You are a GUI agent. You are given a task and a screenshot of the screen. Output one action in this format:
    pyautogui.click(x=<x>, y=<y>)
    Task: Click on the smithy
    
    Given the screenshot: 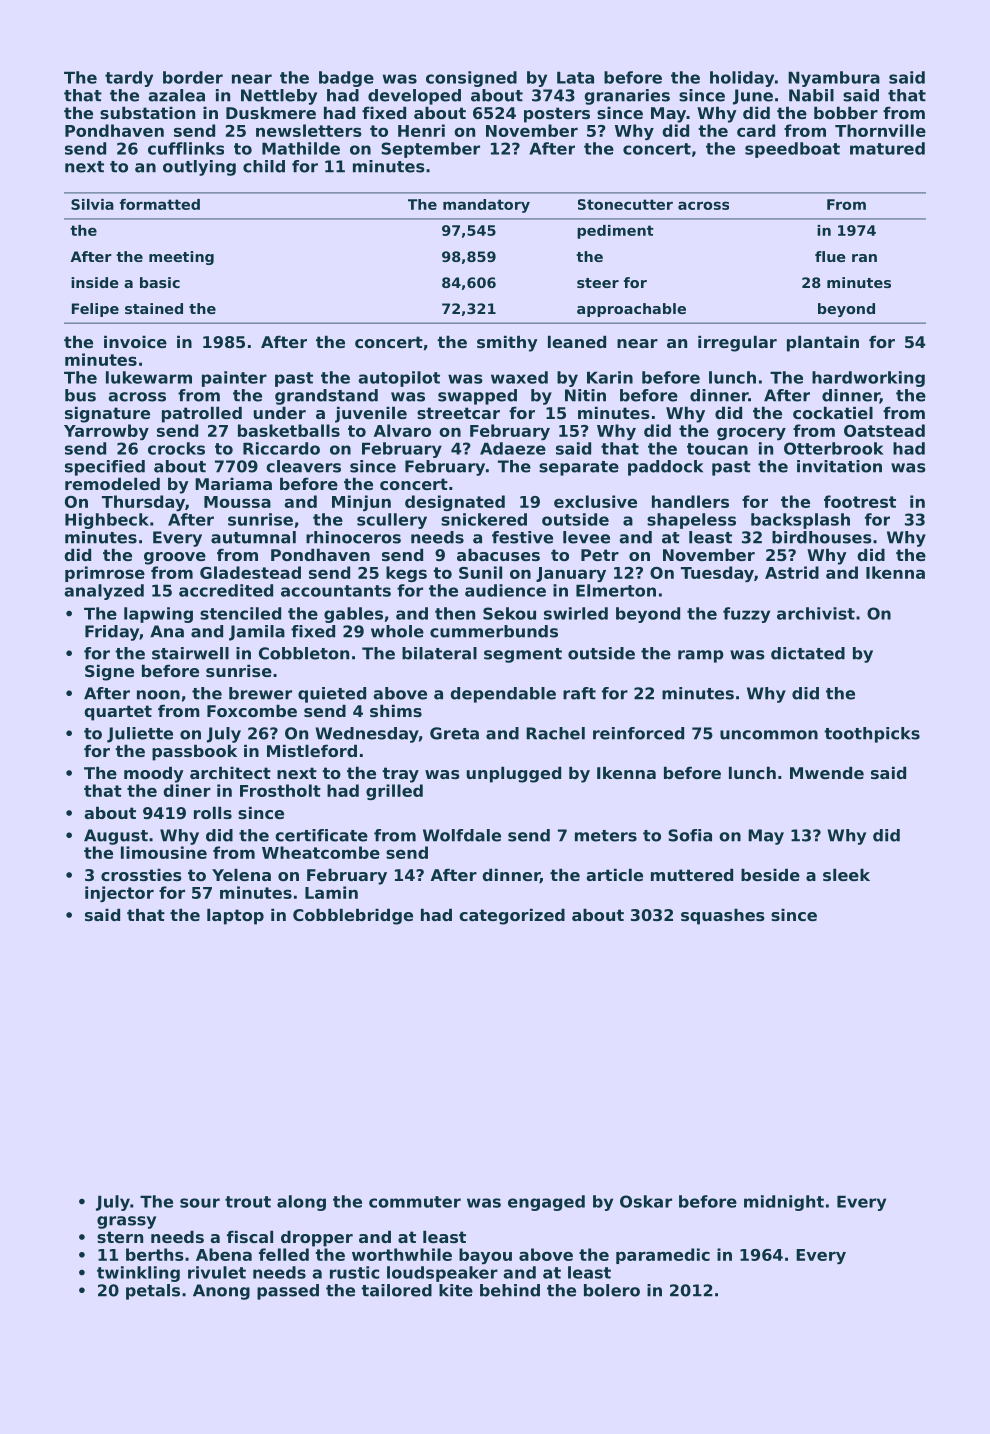 What is the action you would take?
    pyautogui.click(x=507, y=344)
